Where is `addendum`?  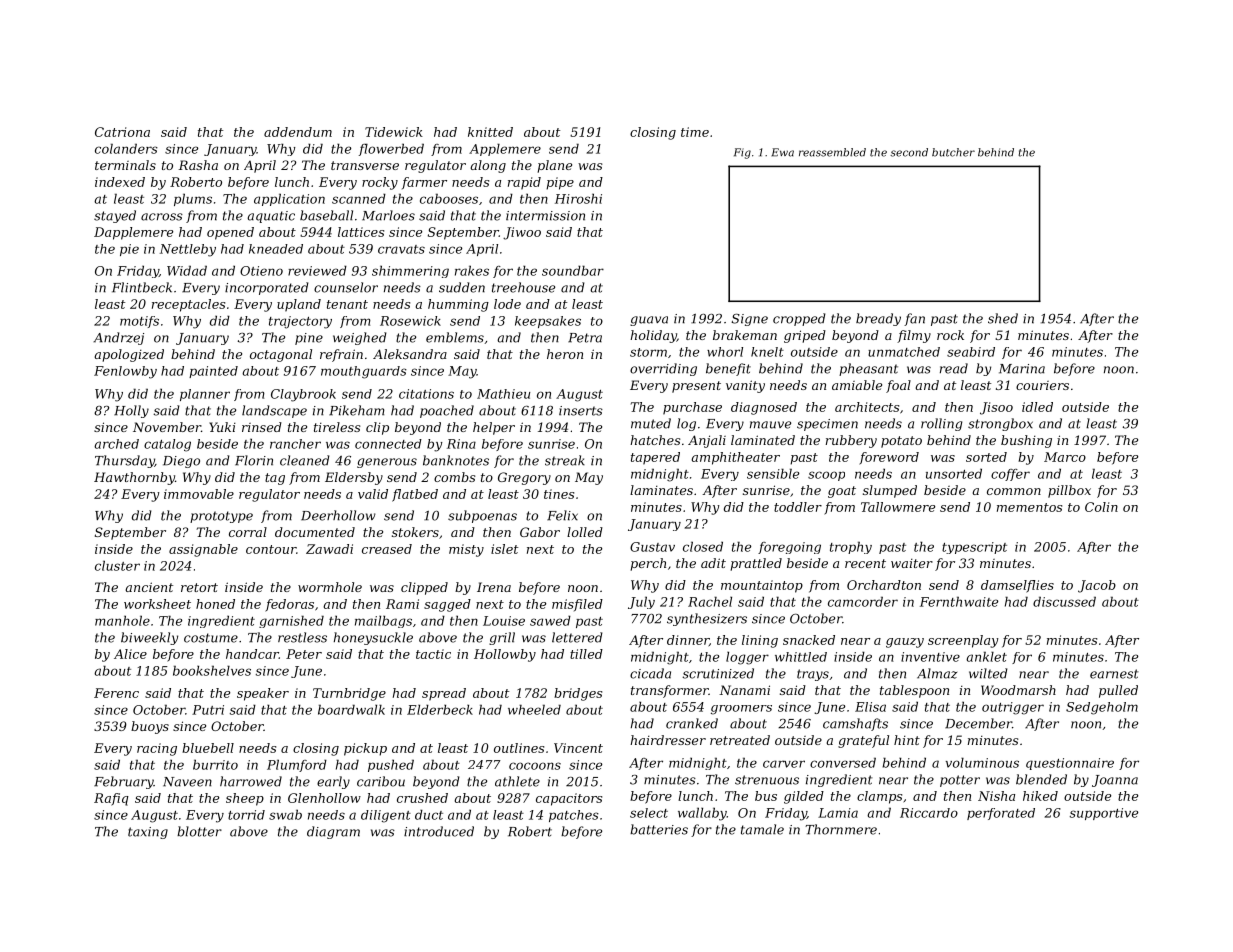
addendum is located at coordinates (298, 132).
